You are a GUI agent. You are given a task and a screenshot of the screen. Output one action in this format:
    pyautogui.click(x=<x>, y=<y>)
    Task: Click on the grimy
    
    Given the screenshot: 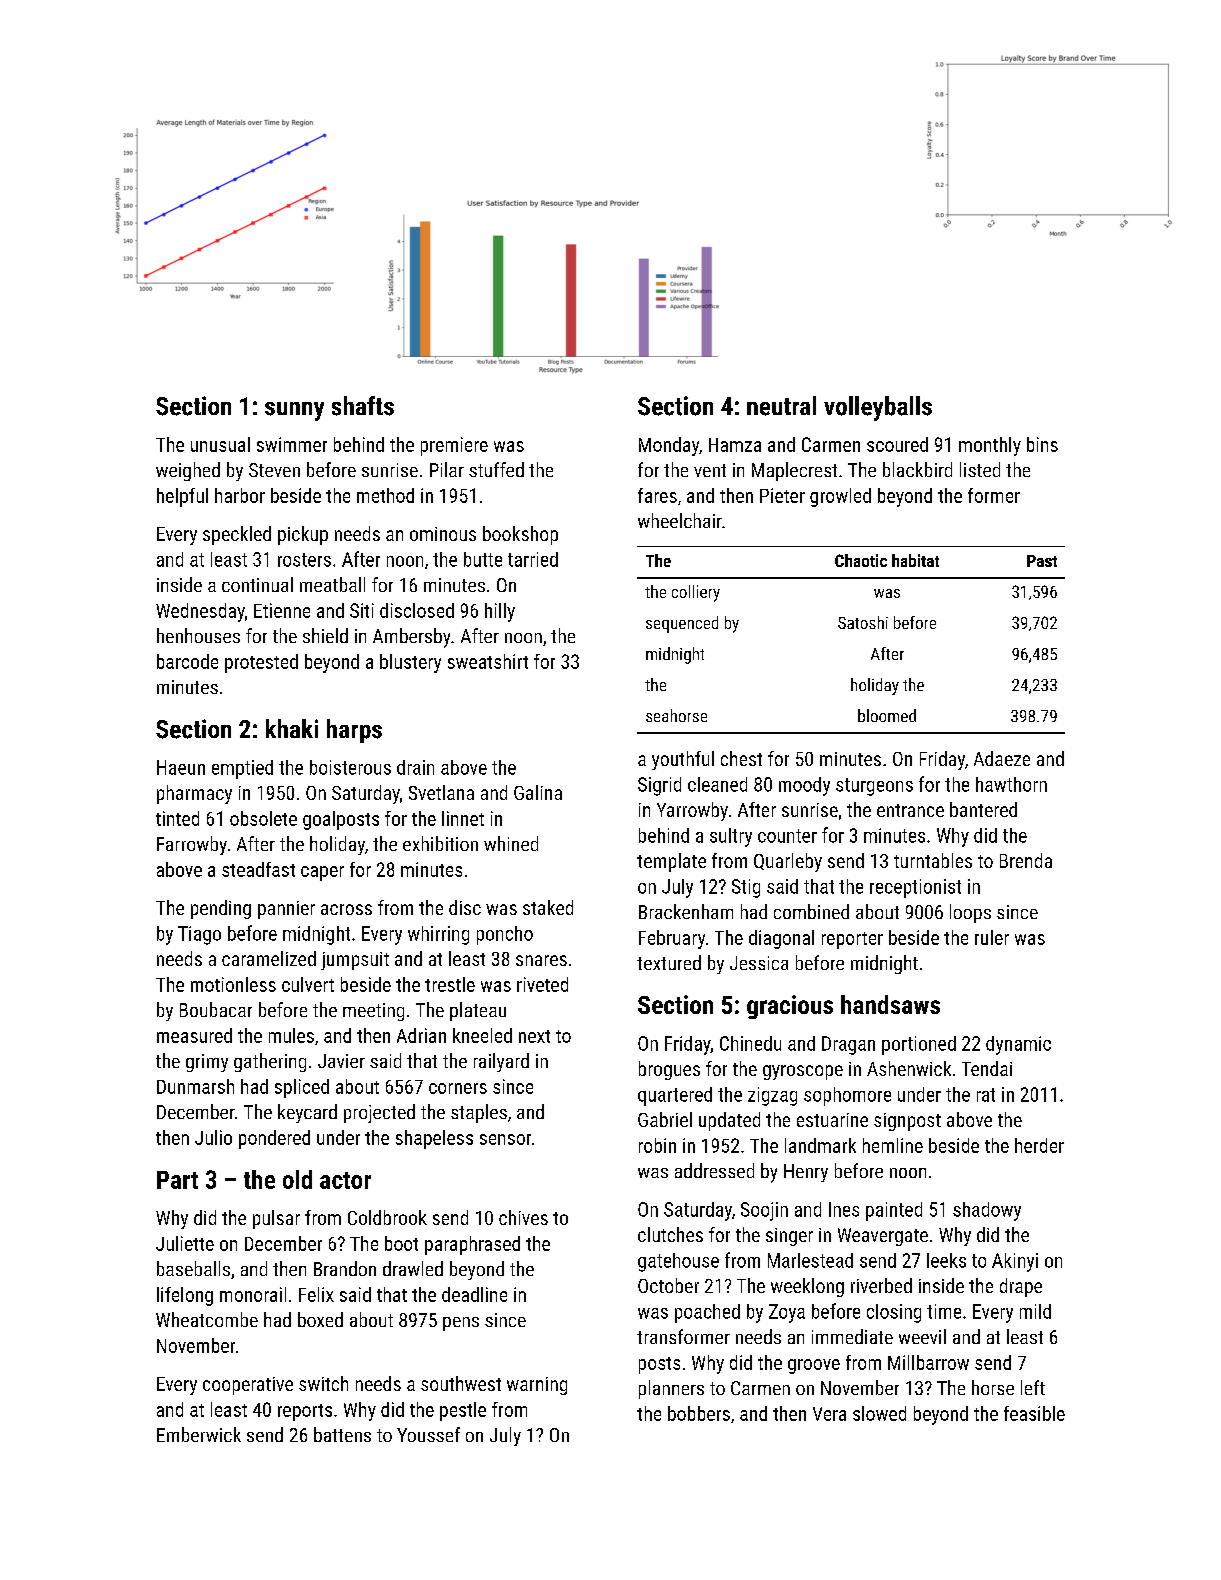 What is the action you would take?
    pyautogui.click(x=207, y=1063)
